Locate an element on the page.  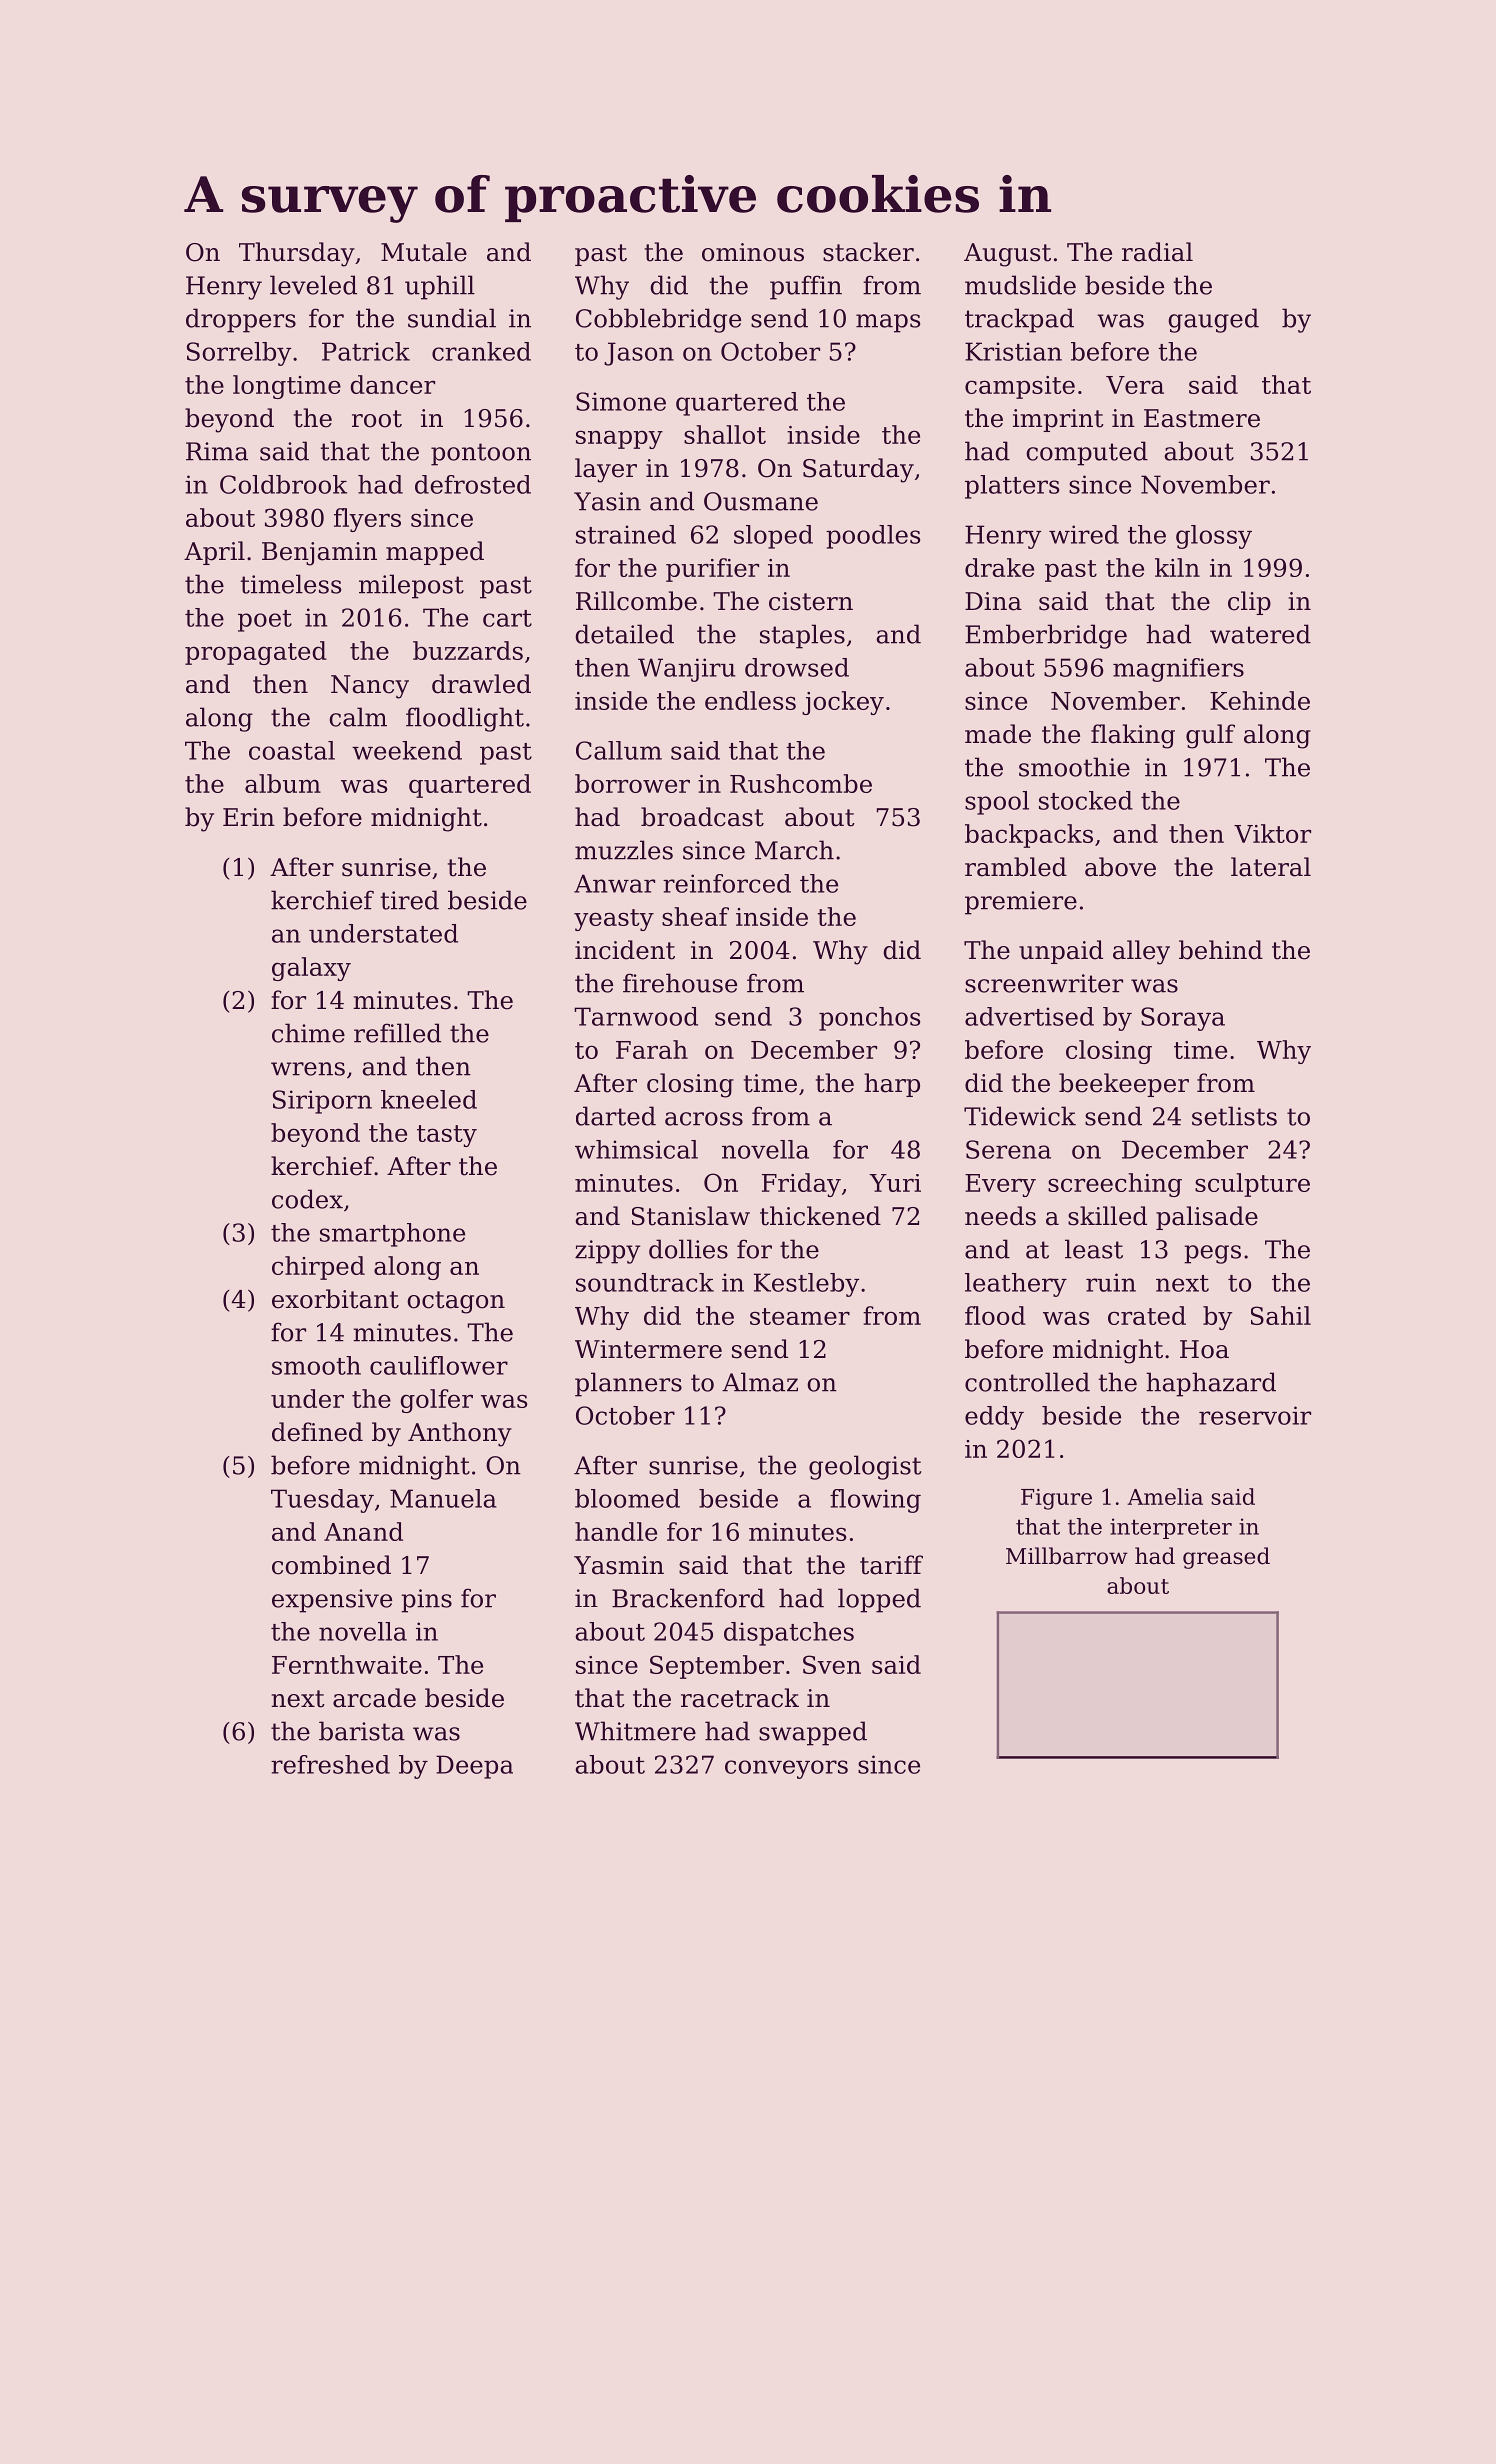
sculpture is located at coordinates (1252, 1185).
